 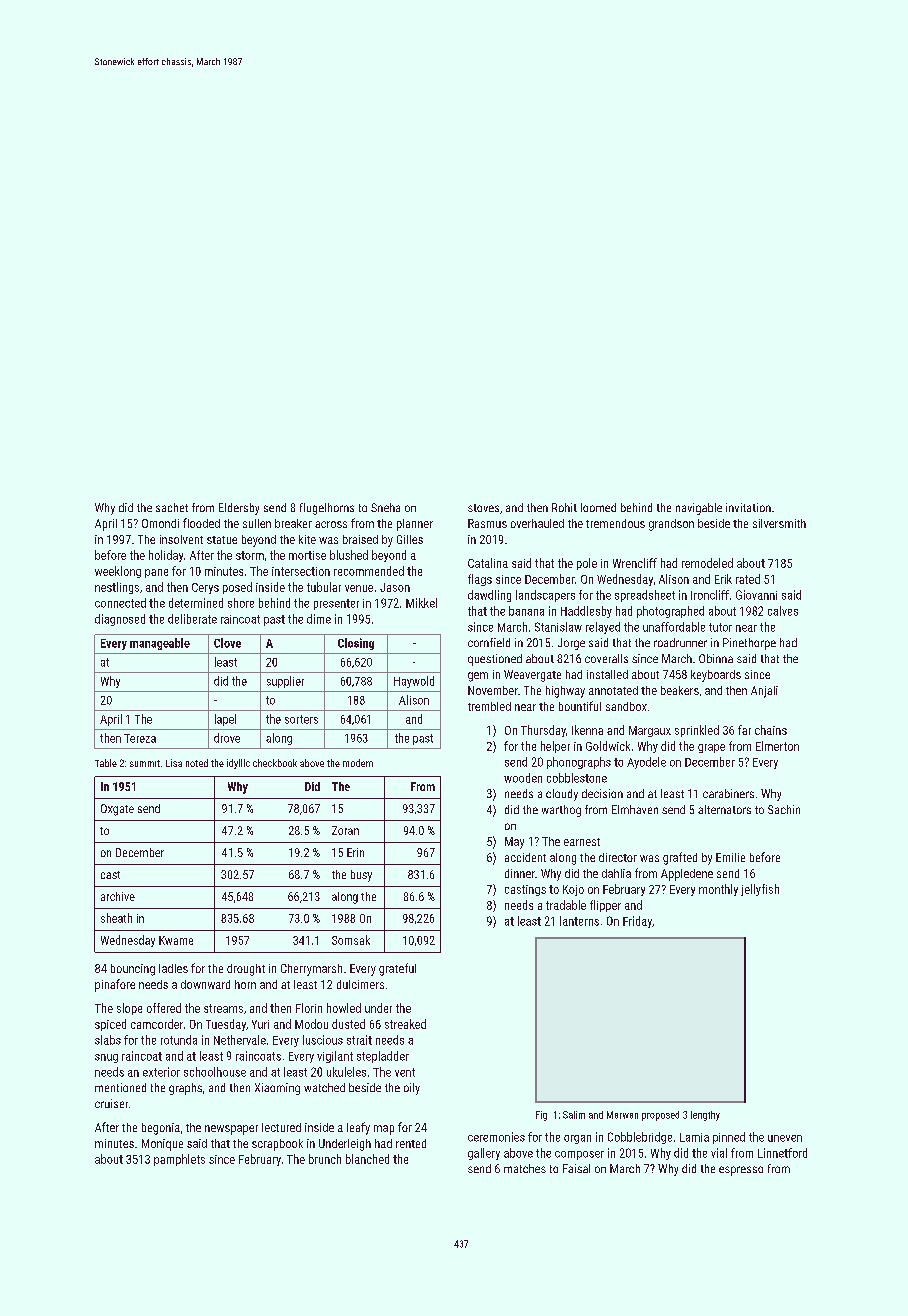 I want to click on remodeled, so click(x=707, y=563).
